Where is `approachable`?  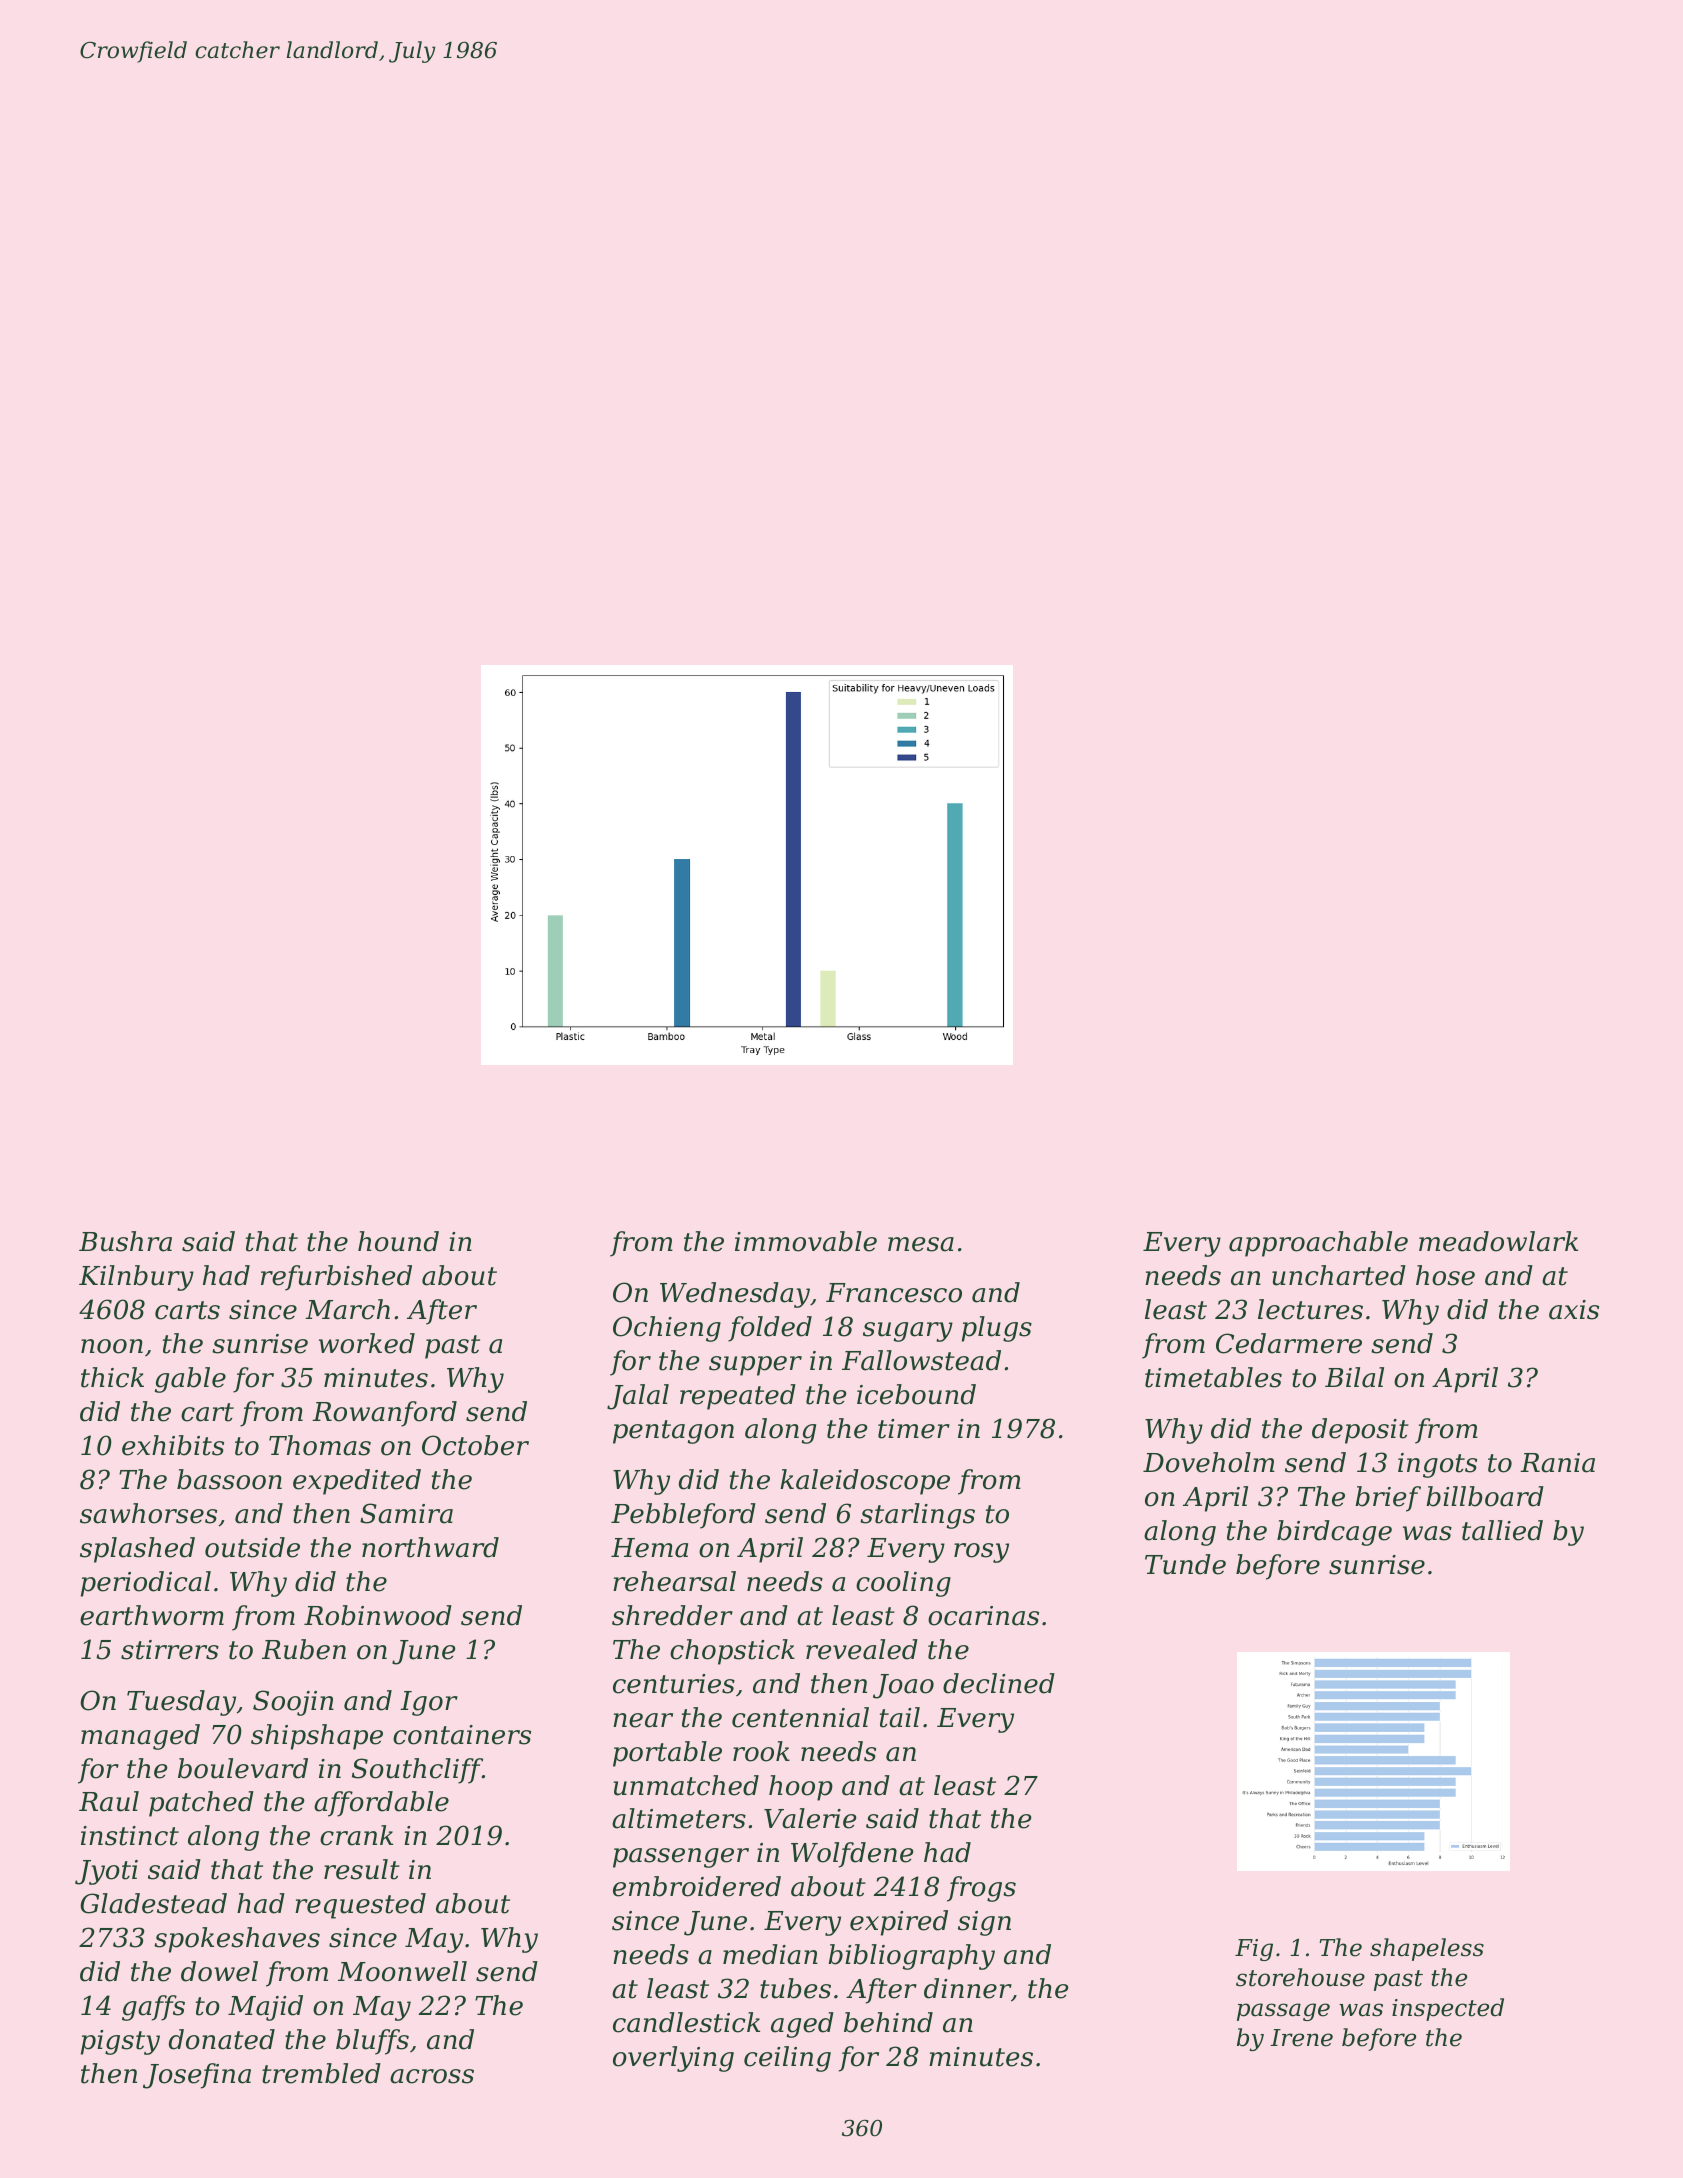
approachable is located at coordinates (1318, 1244).
